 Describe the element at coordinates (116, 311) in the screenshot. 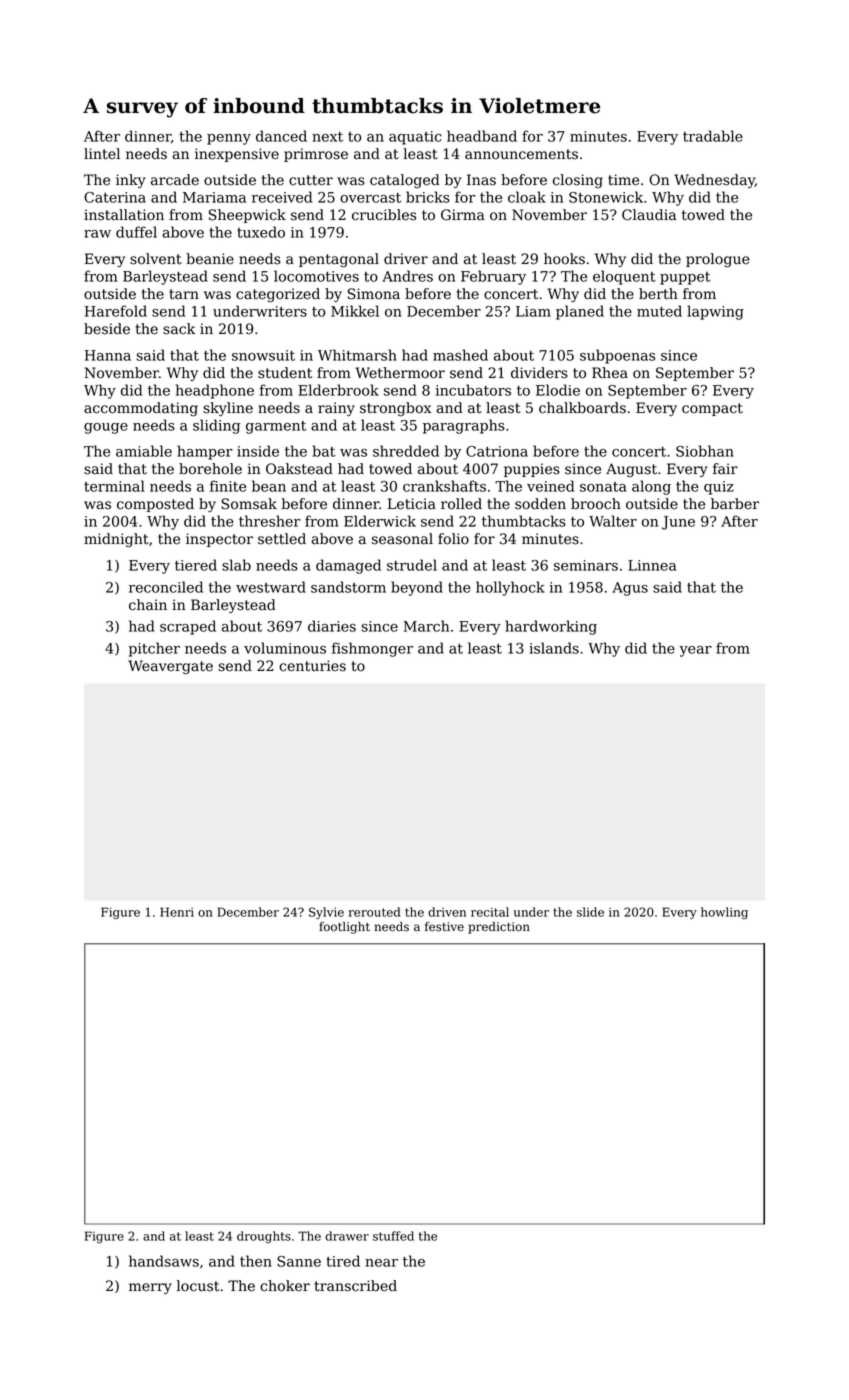

I see `Harefold` at that location.
